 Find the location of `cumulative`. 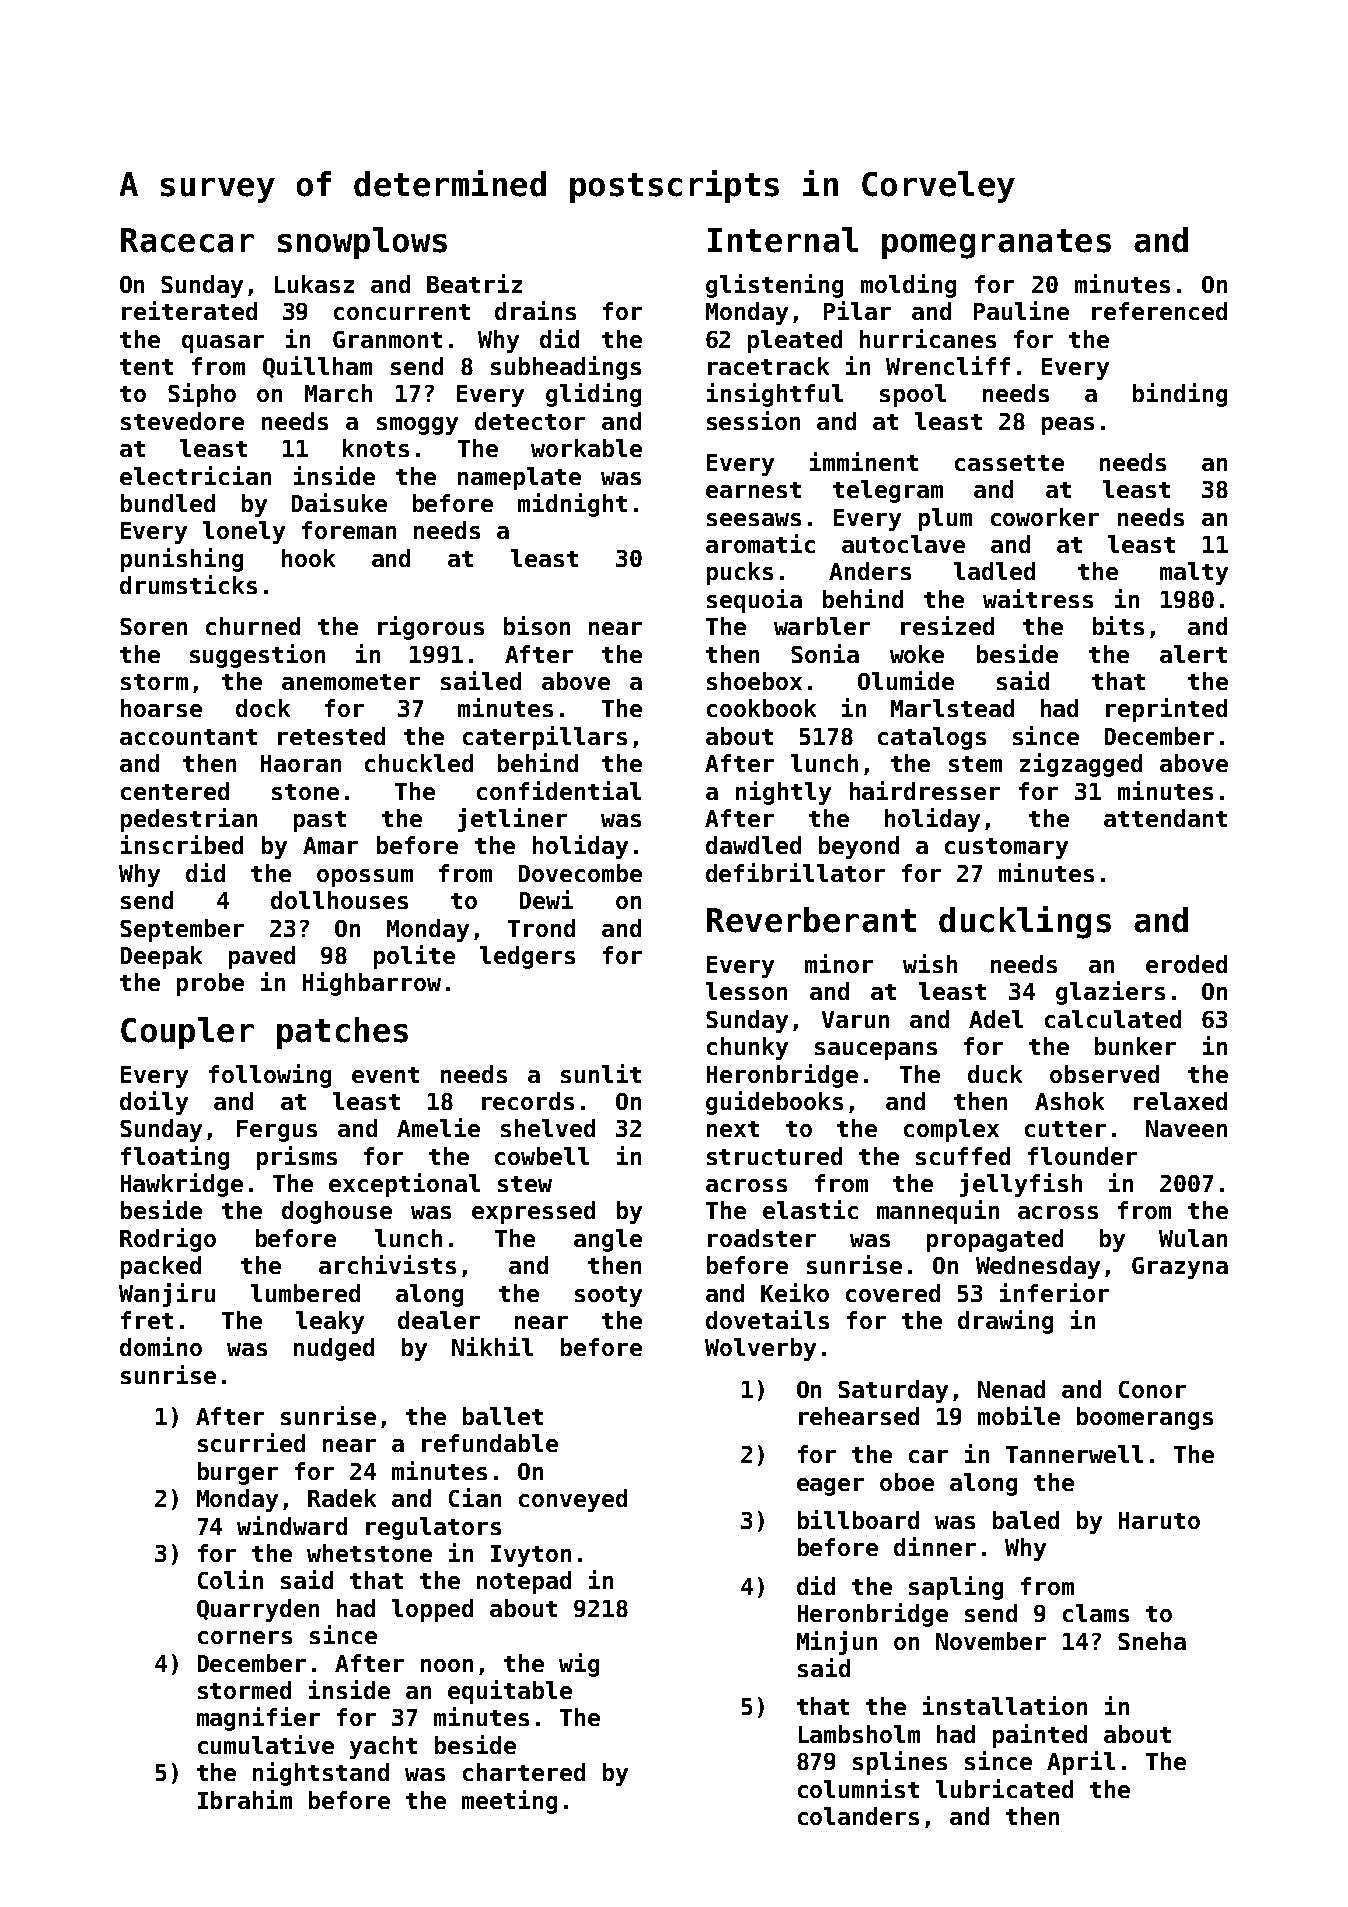

cumulative is located at coordinates (266, 1744).
